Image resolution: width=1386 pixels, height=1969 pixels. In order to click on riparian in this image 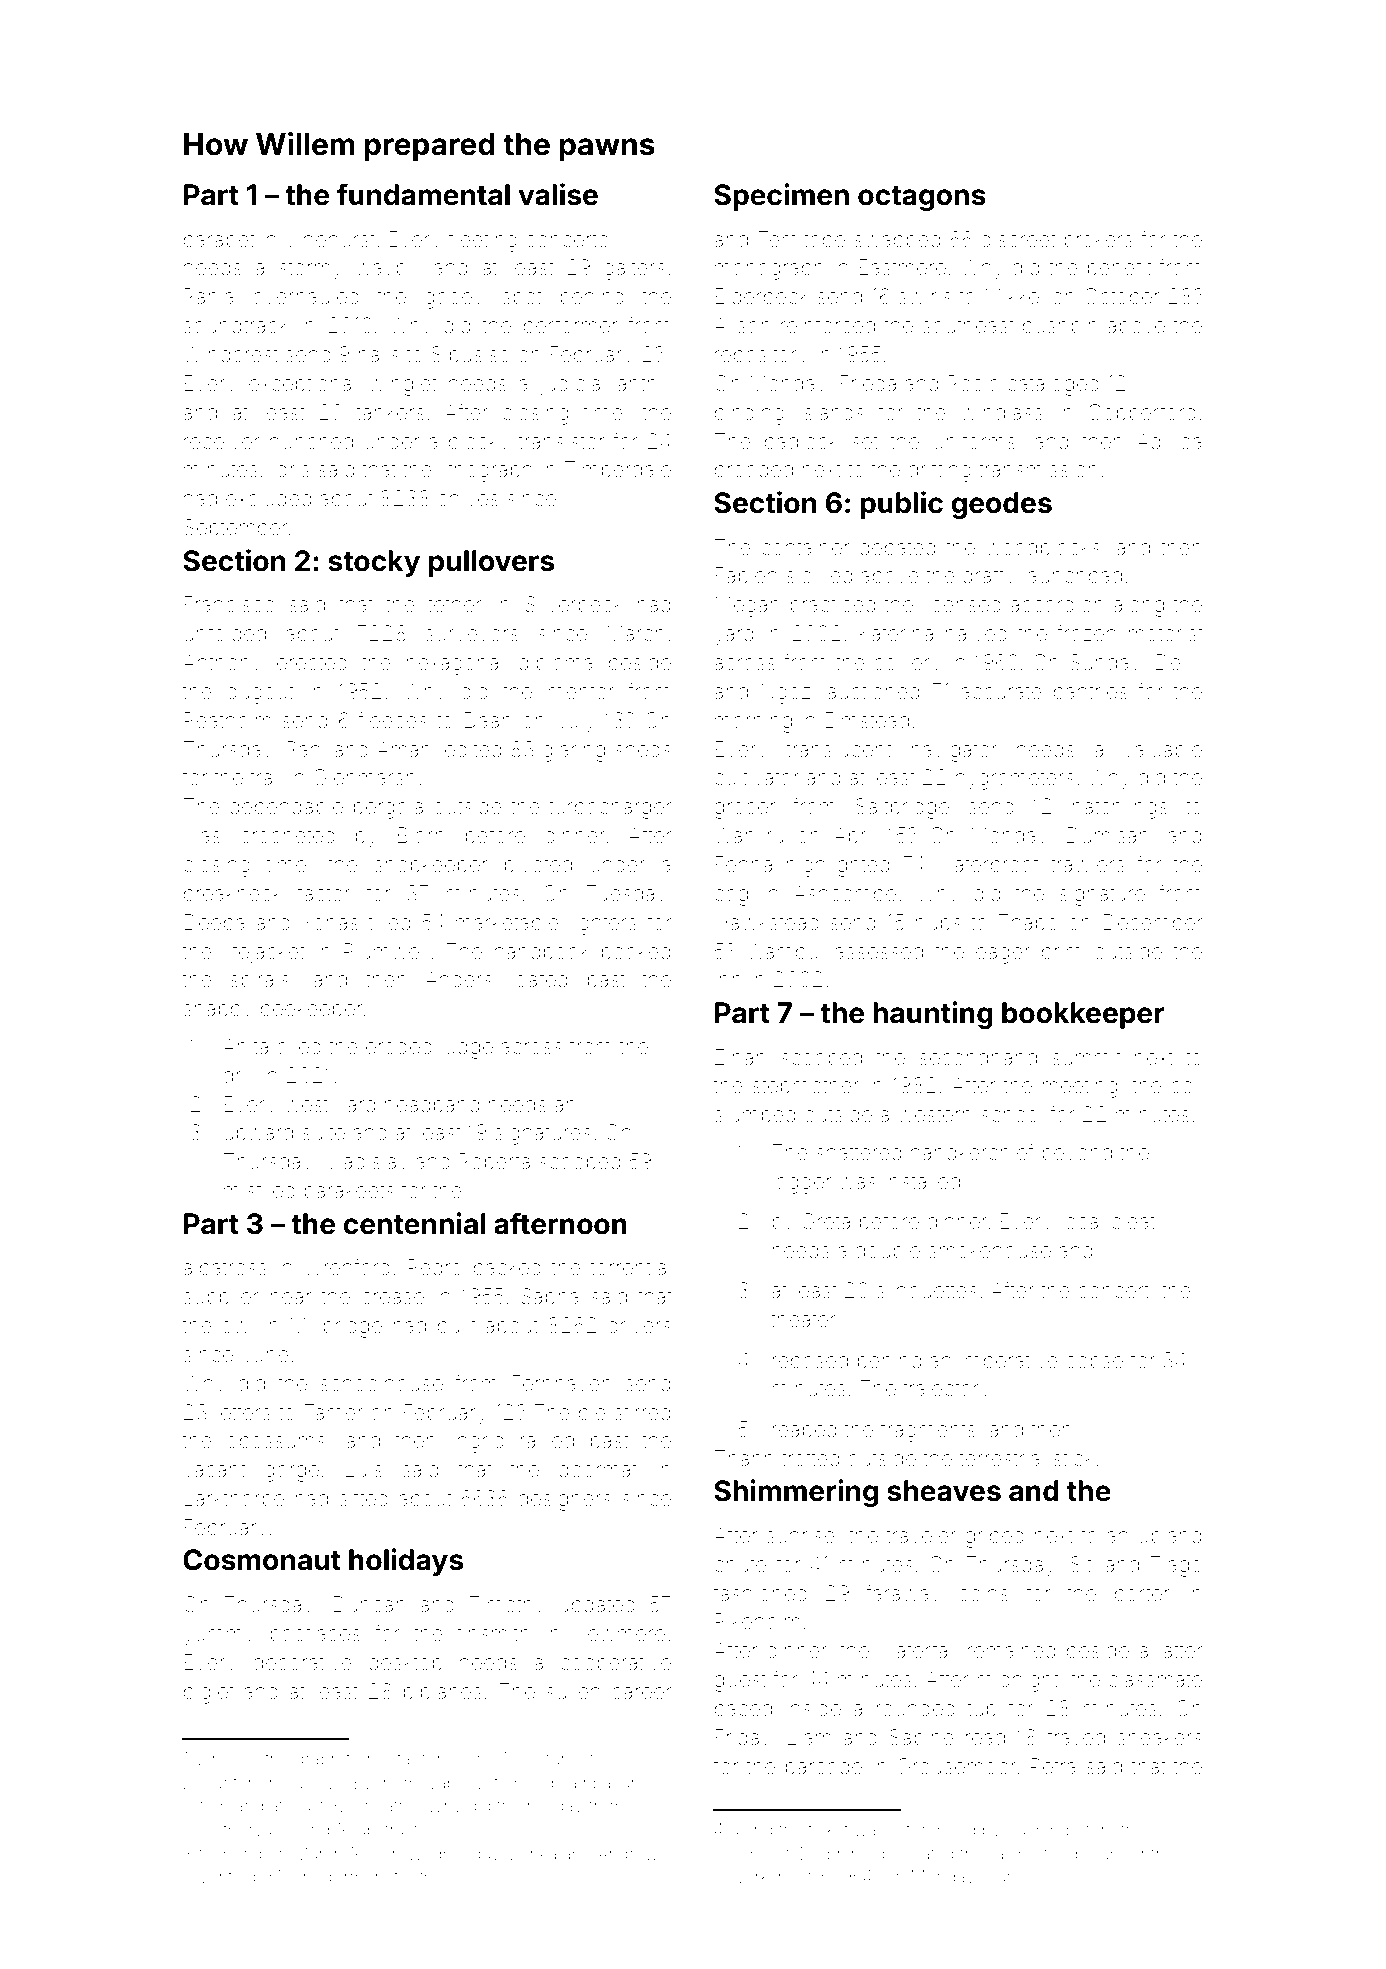, I will do `click(611, 1784)`.
